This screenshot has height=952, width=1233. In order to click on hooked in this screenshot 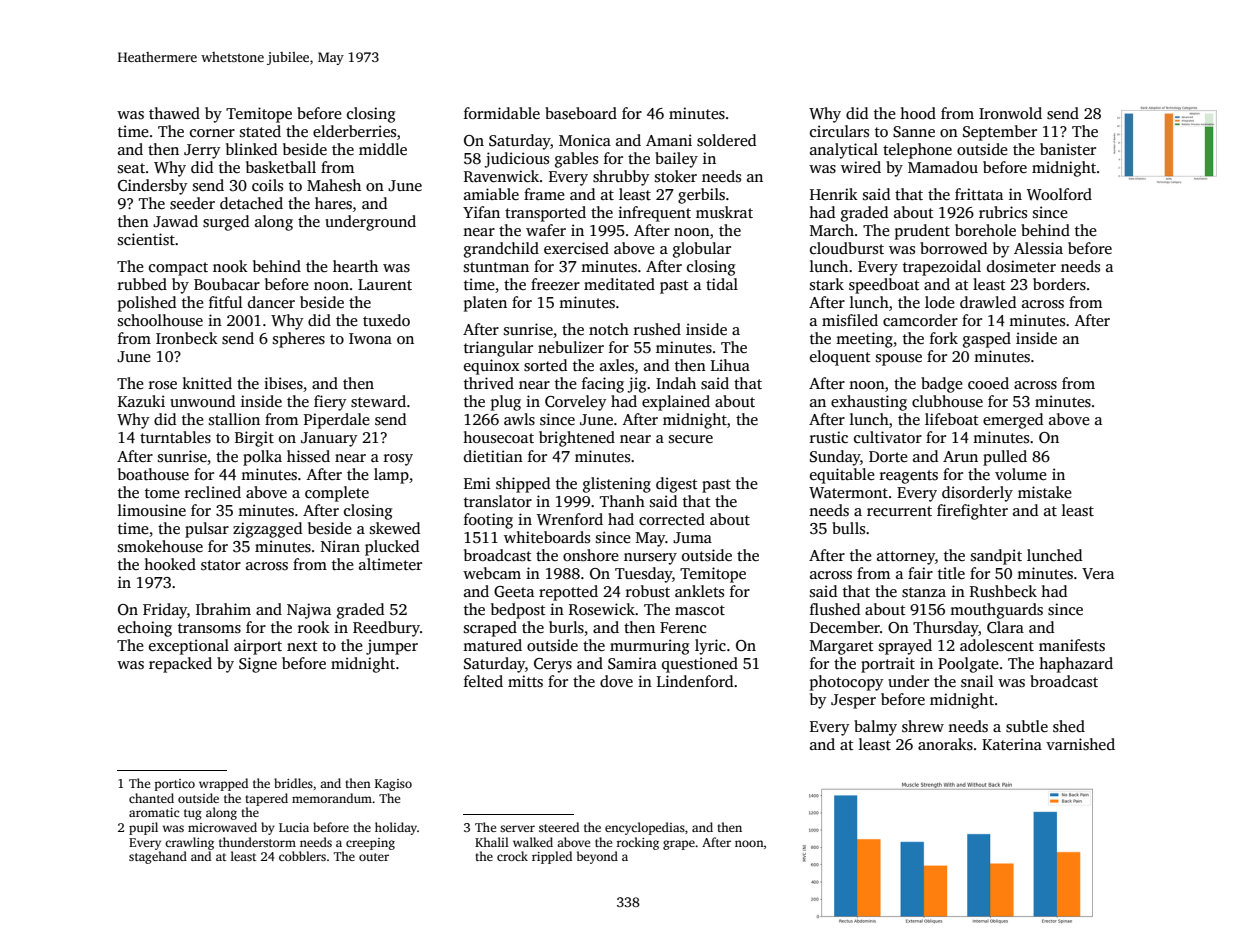, I will do `click(170, 564)`.
